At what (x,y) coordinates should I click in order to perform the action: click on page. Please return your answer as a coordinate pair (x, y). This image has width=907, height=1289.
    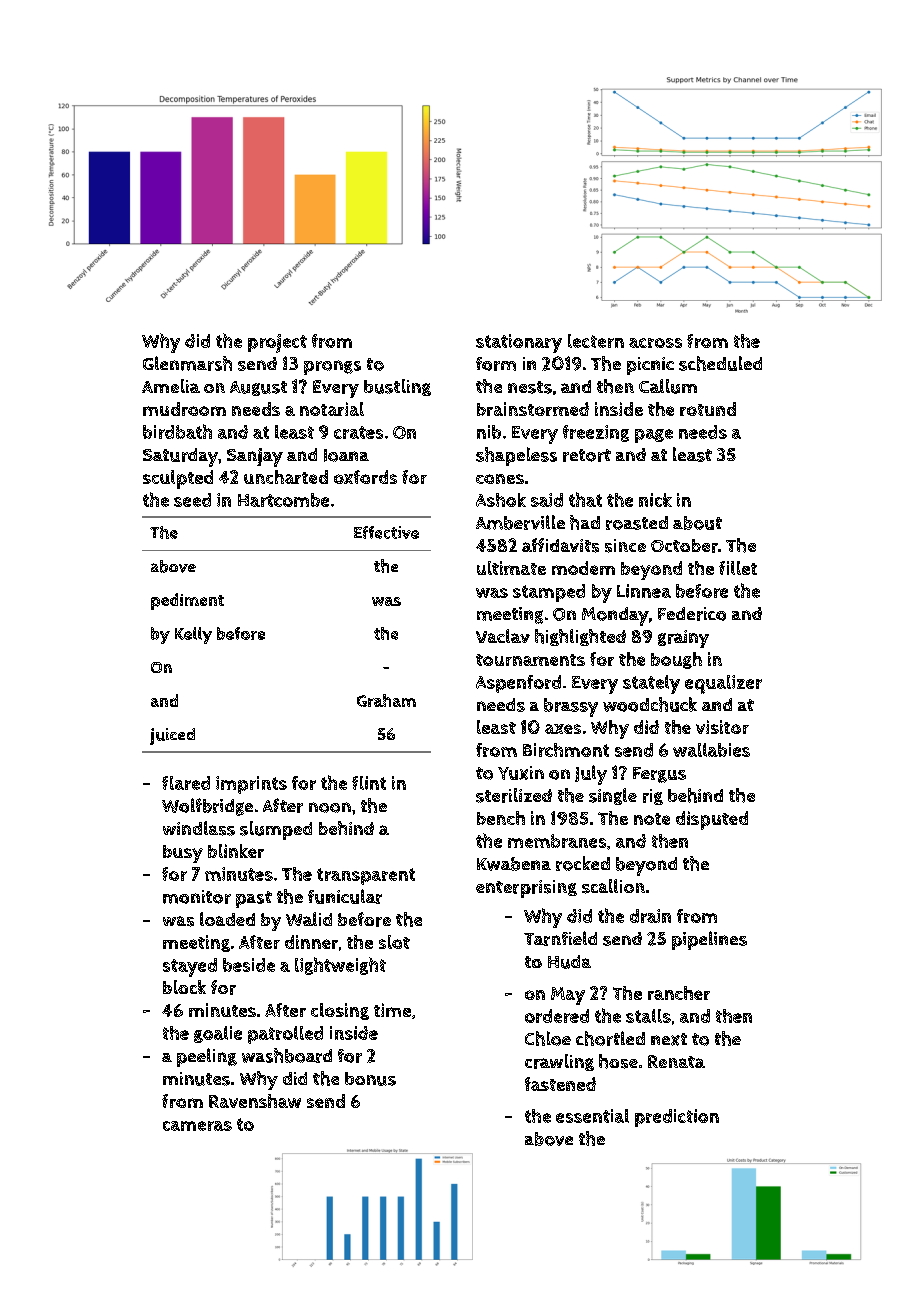
    Looking at the image, I should click on (654, 436).
